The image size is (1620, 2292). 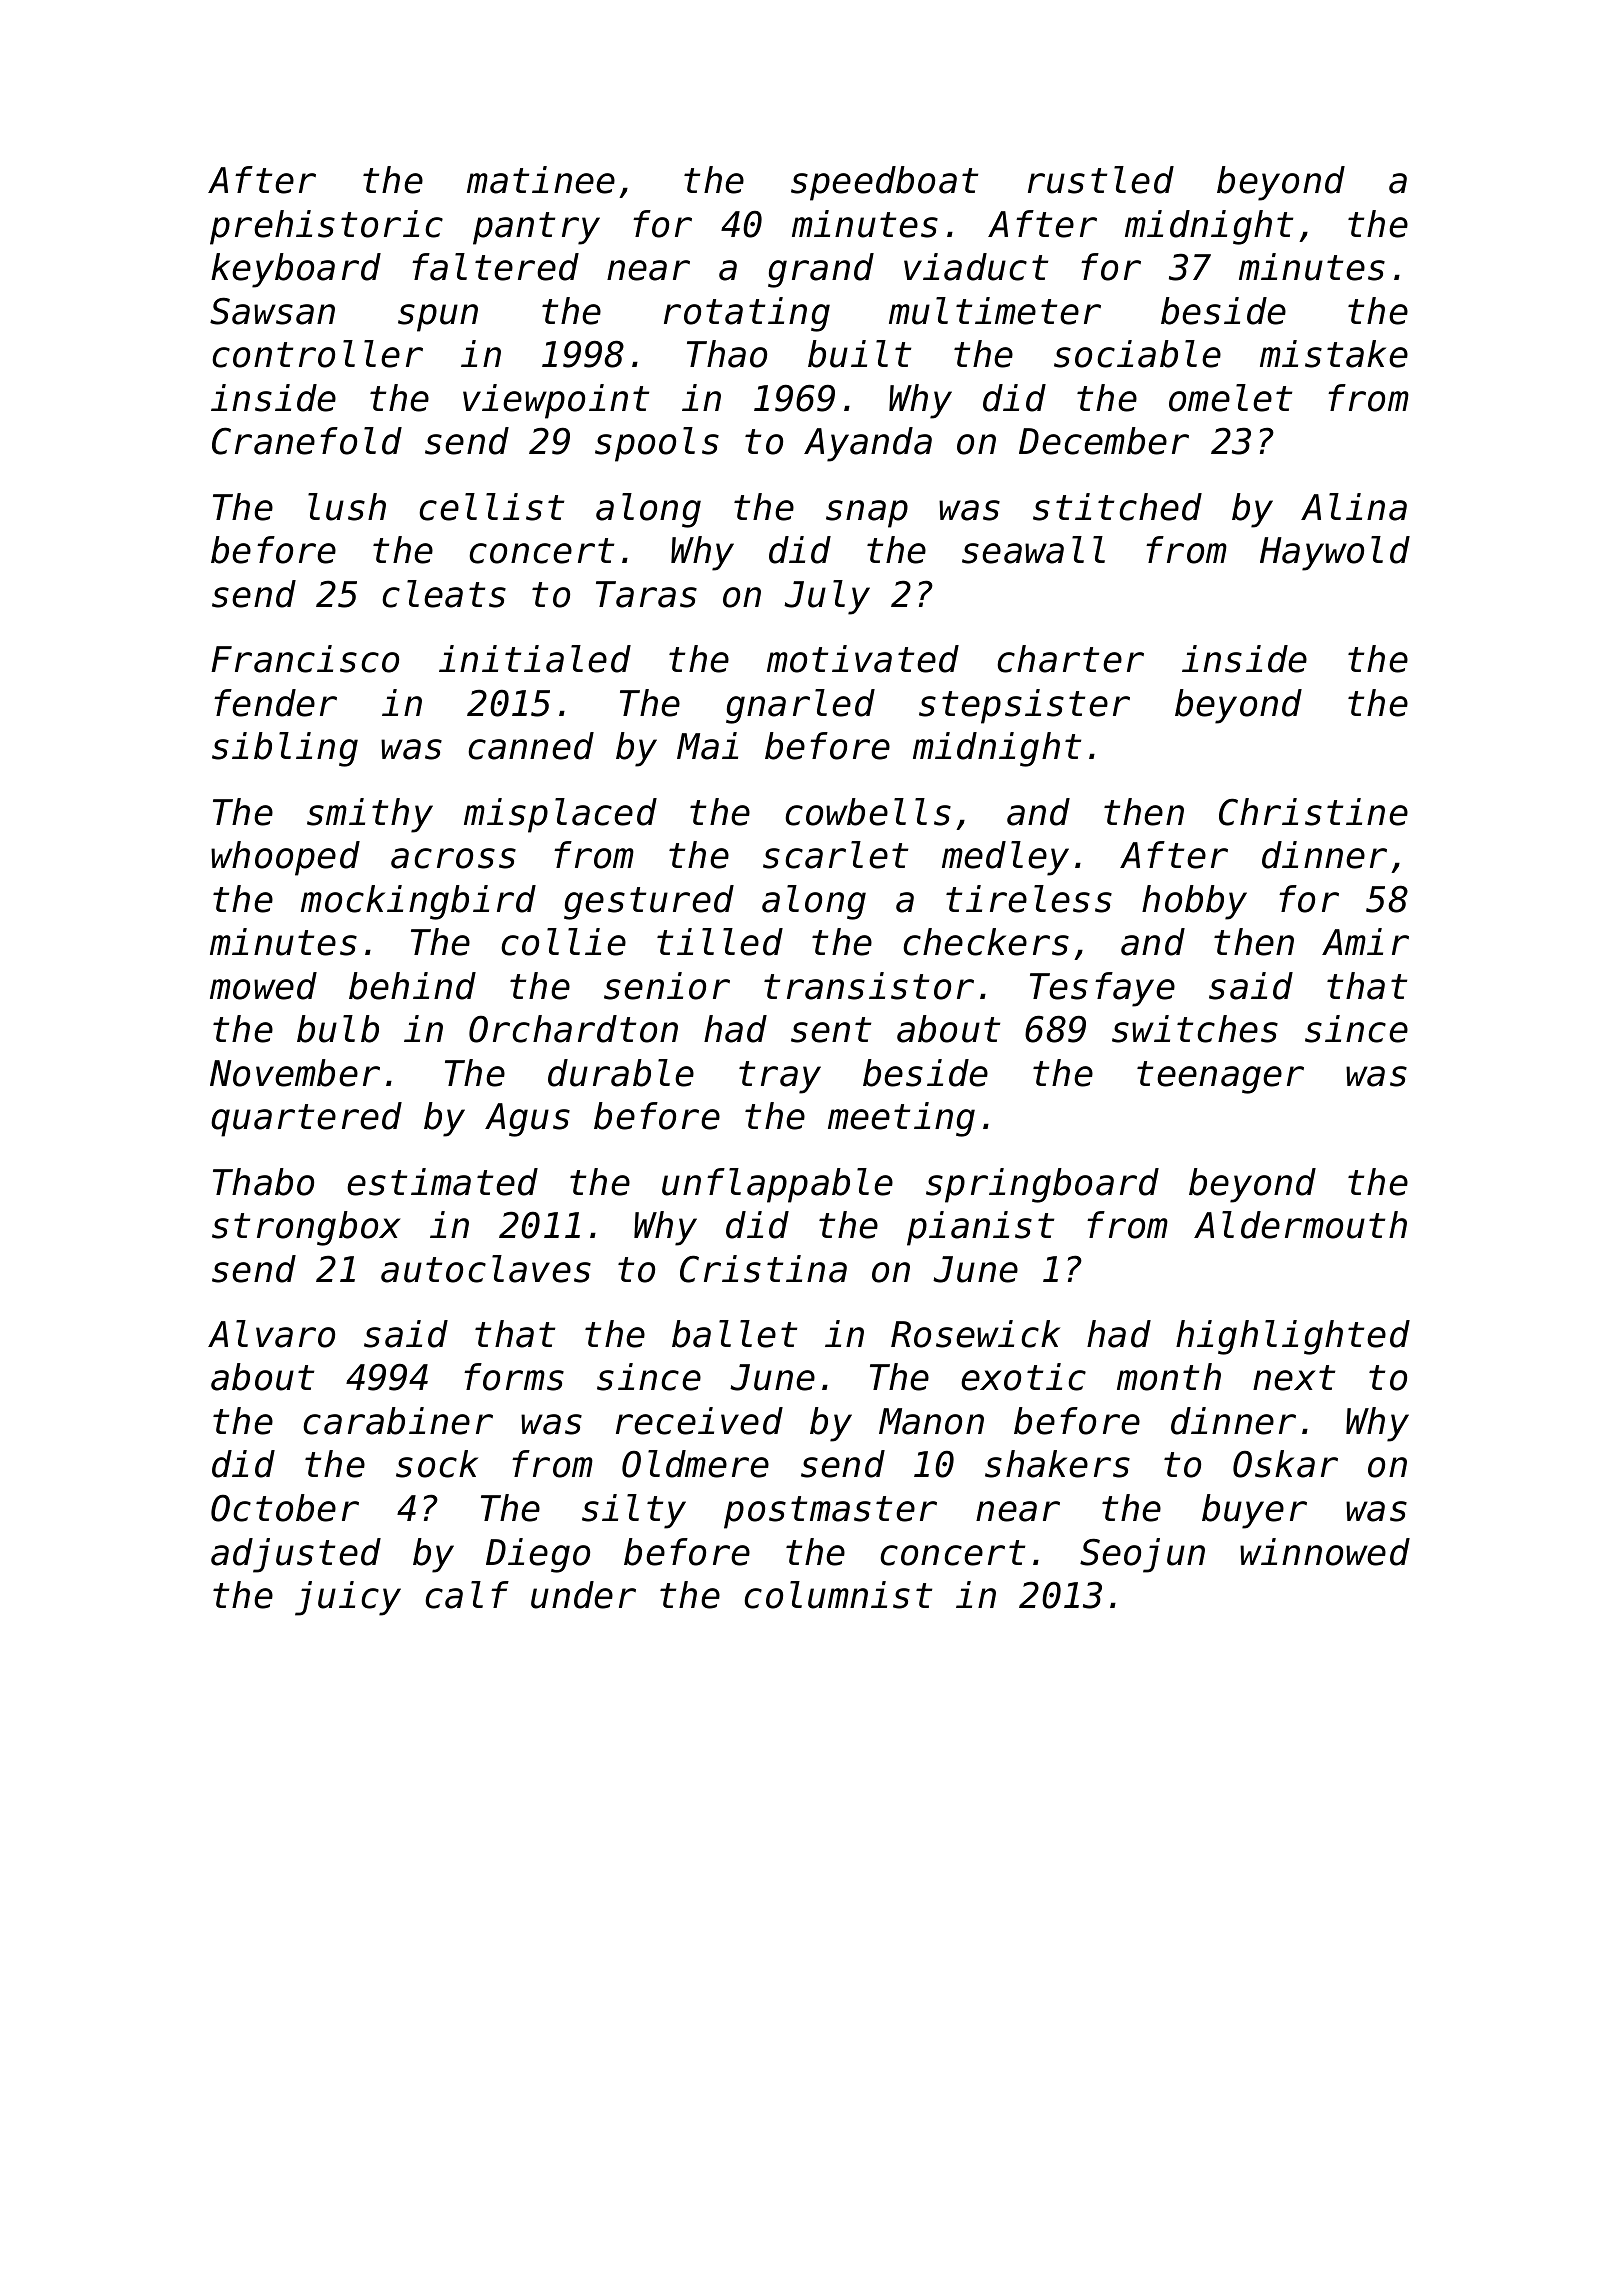 What do you see at coordinates (1101, 180) in the page?
I see `rustled` at bounding box center [1101, 180].
